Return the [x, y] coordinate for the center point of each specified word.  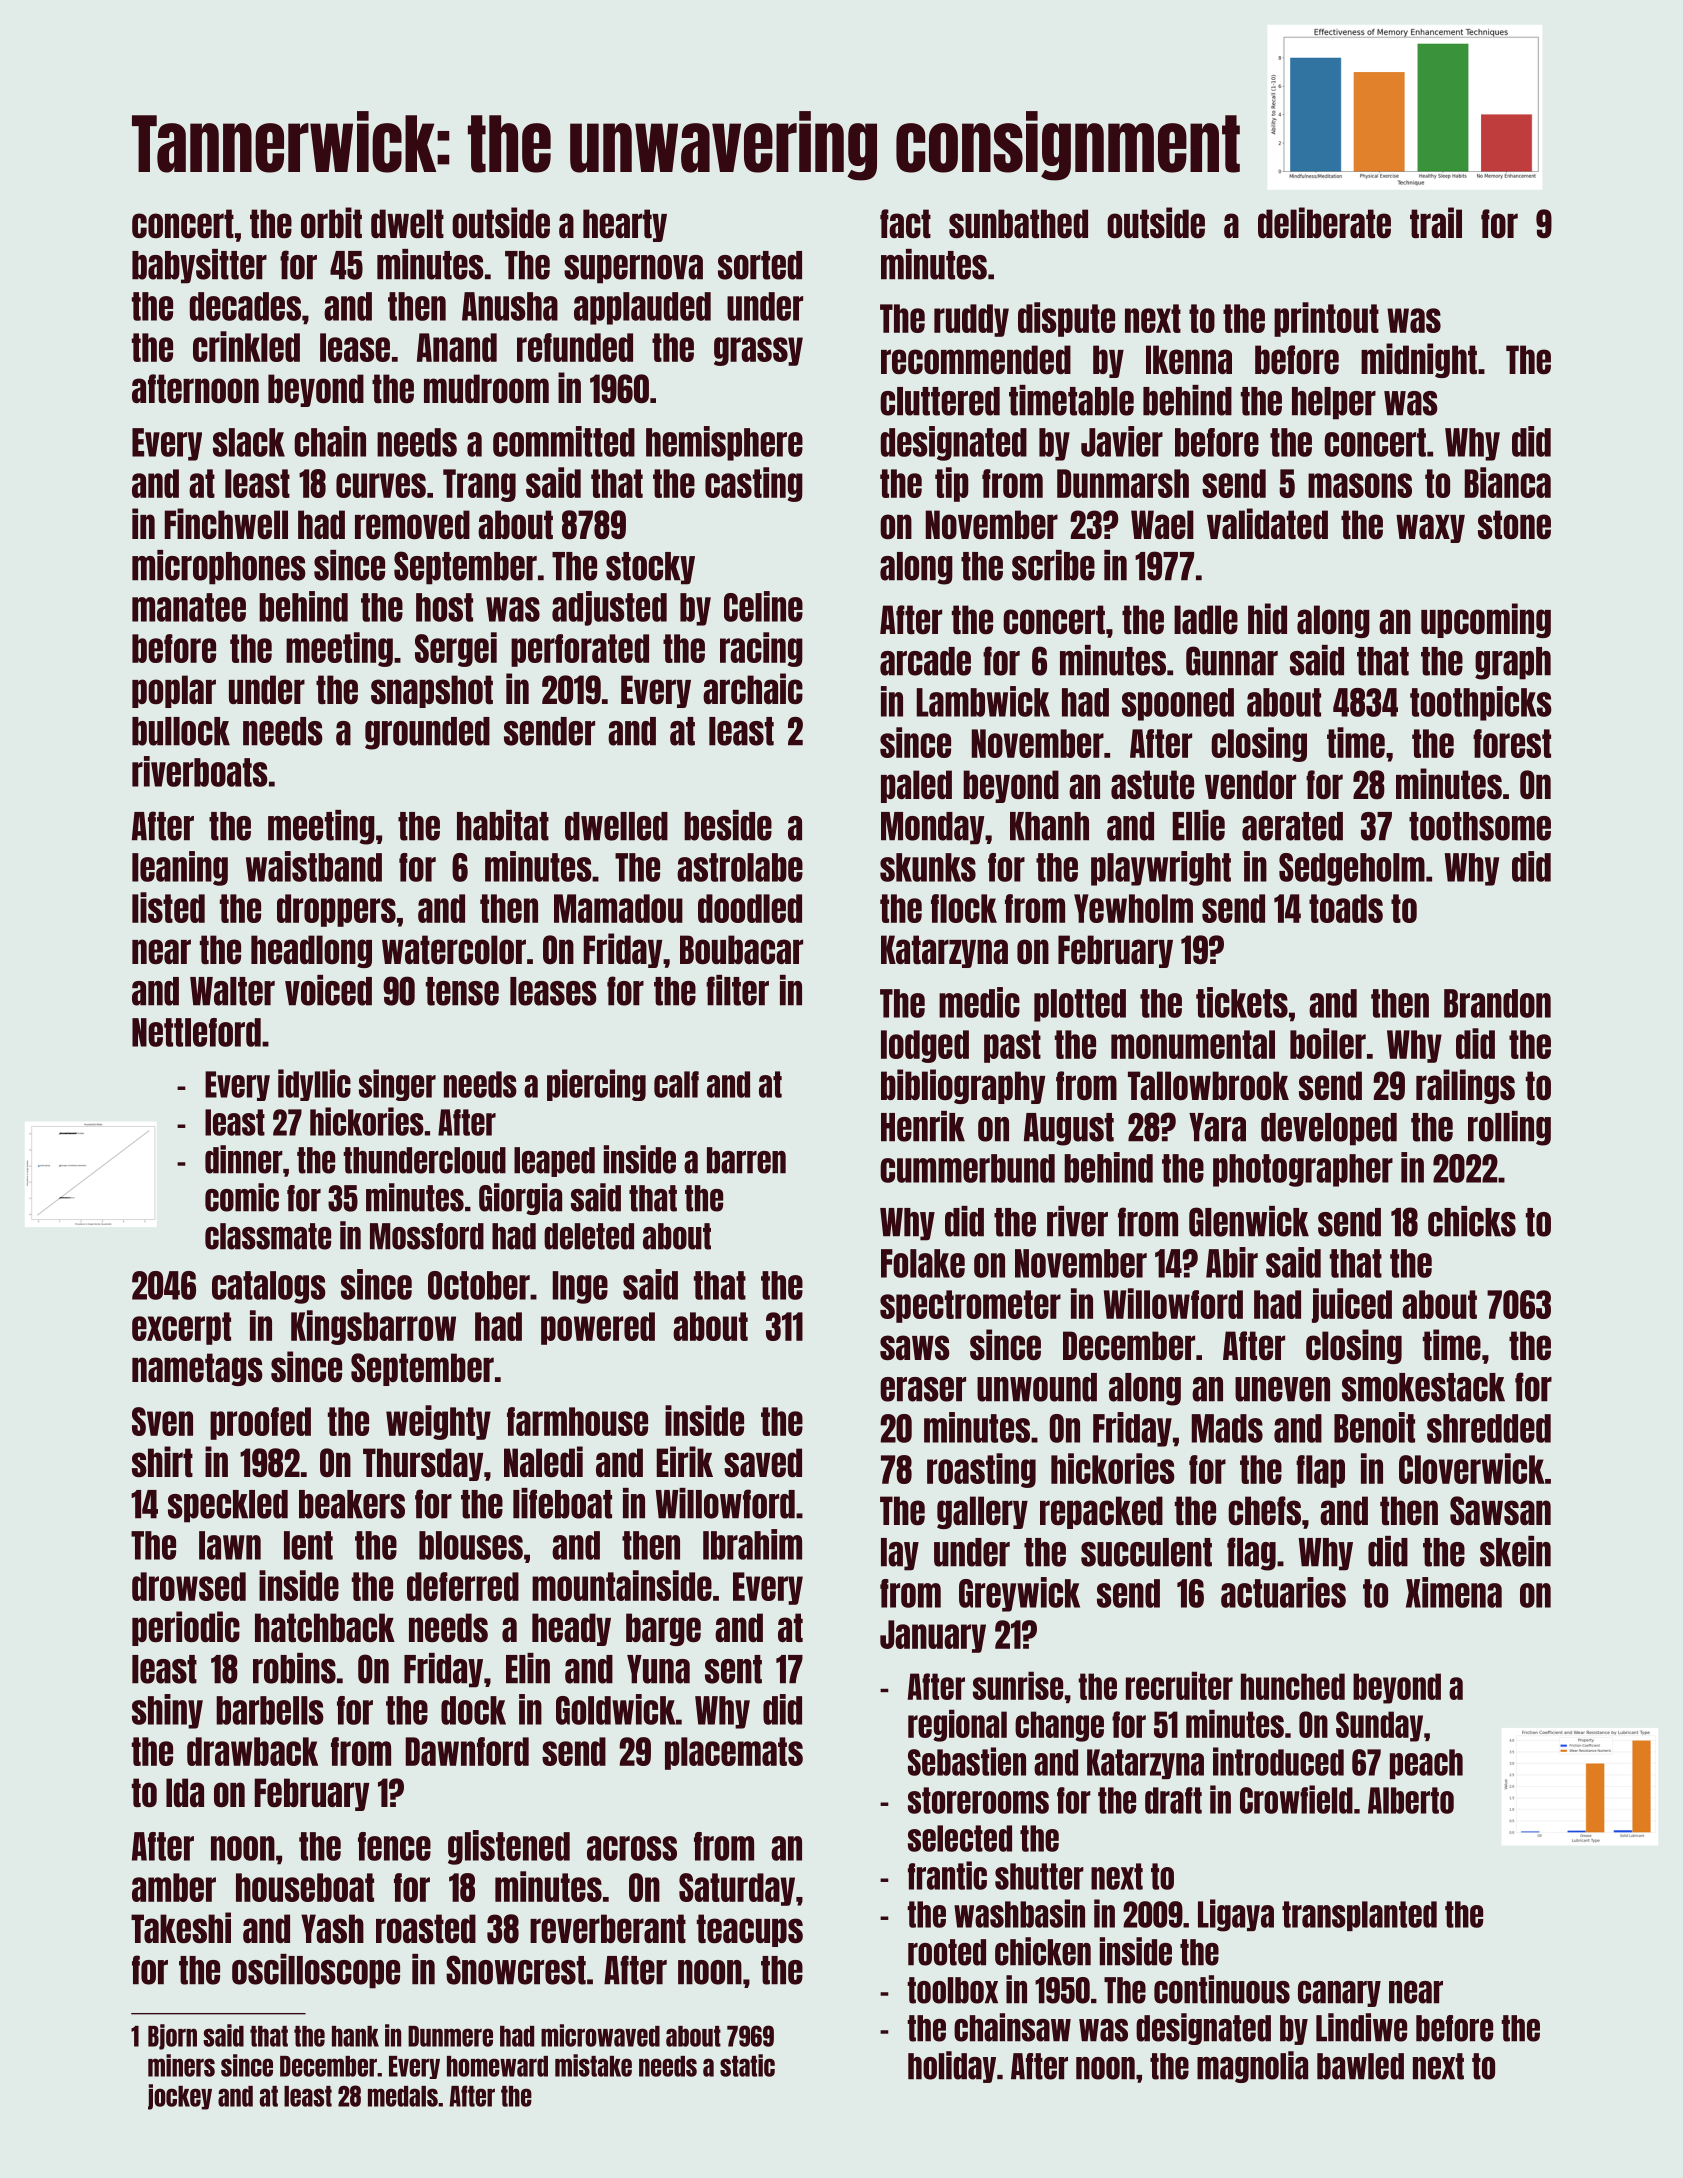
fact [905, 223]
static [747, 2065]
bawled [1360, 2066]
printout [1326, 319]
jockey [180, 2097]
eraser [923, 1389]
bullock [181, 731]
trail [1436, 223]
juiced [1352, 1305]
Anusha [510, 306]
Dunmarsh [1123, 483]
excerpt [181, 1328]
